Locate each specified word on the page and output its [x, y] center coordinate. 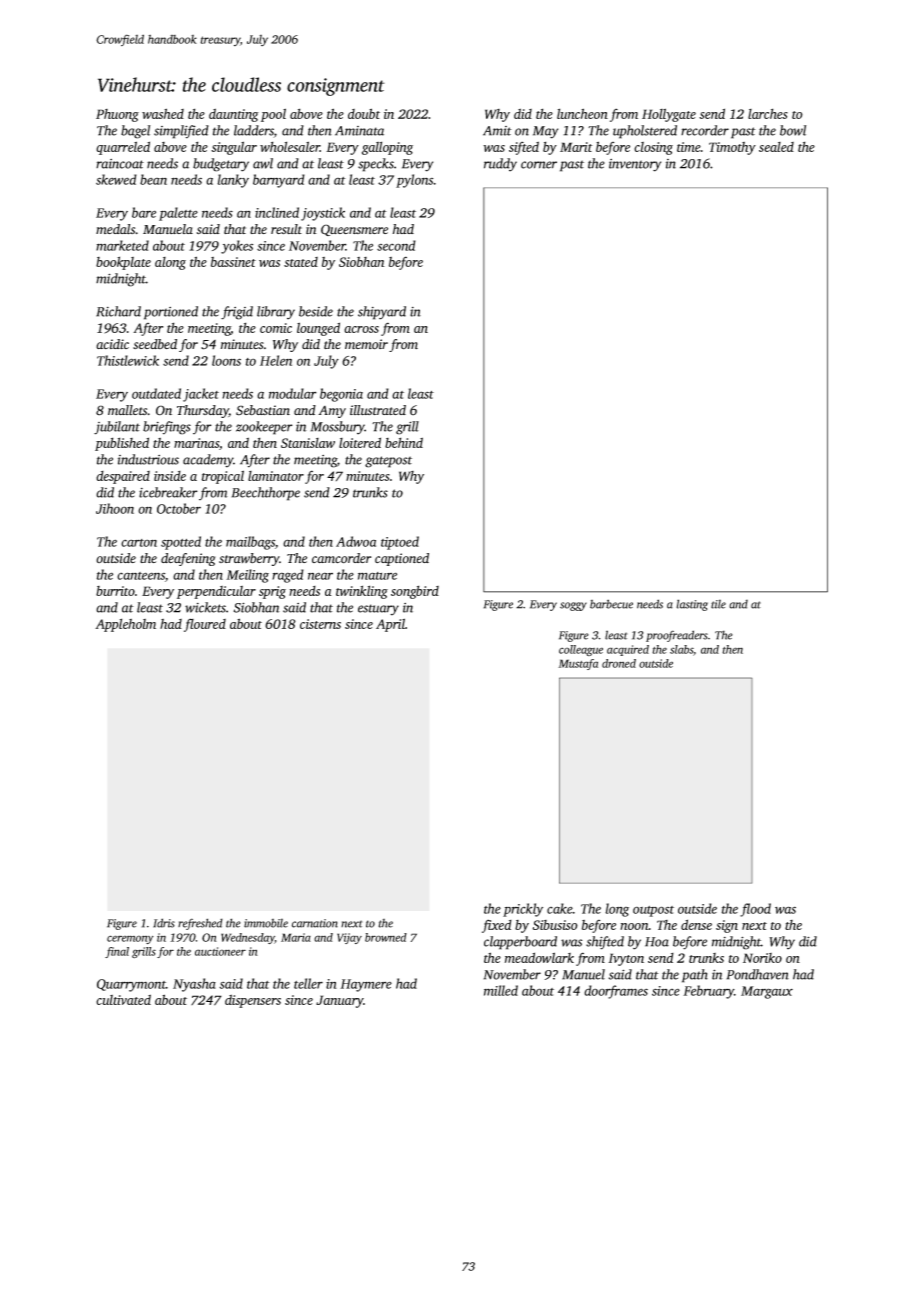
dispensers [253, 1001]
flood [755, 910]
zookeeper [264, 428]
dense [696, 924]
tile [718, 604]
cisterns [320, 624]
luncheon [582, 113]
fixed [497, 926]
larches [768, 113]
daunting [234, 115]
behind [404, 442]
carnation [315, 923]
